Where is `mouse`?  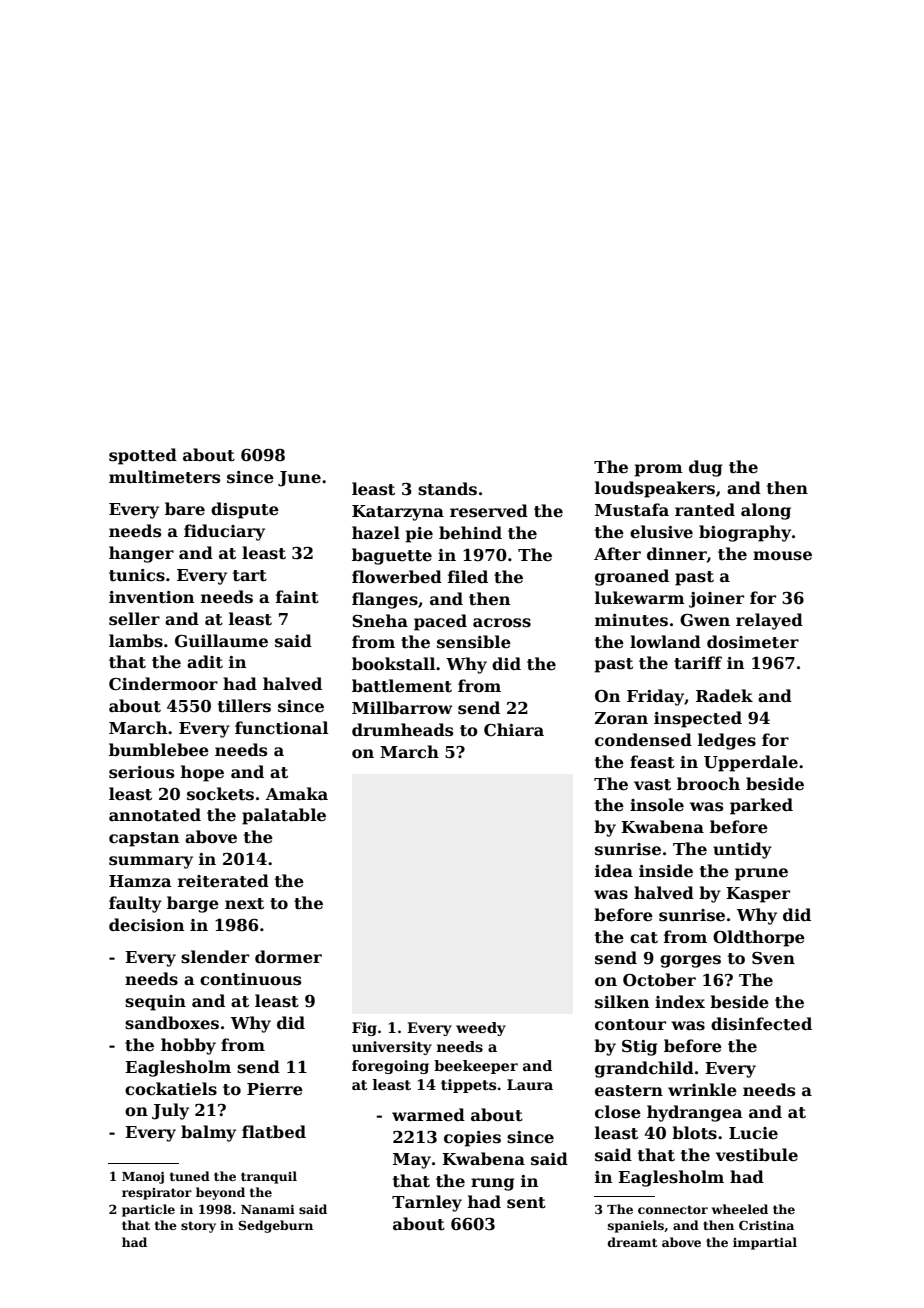
mouse is located at coordinates (782, 556).
